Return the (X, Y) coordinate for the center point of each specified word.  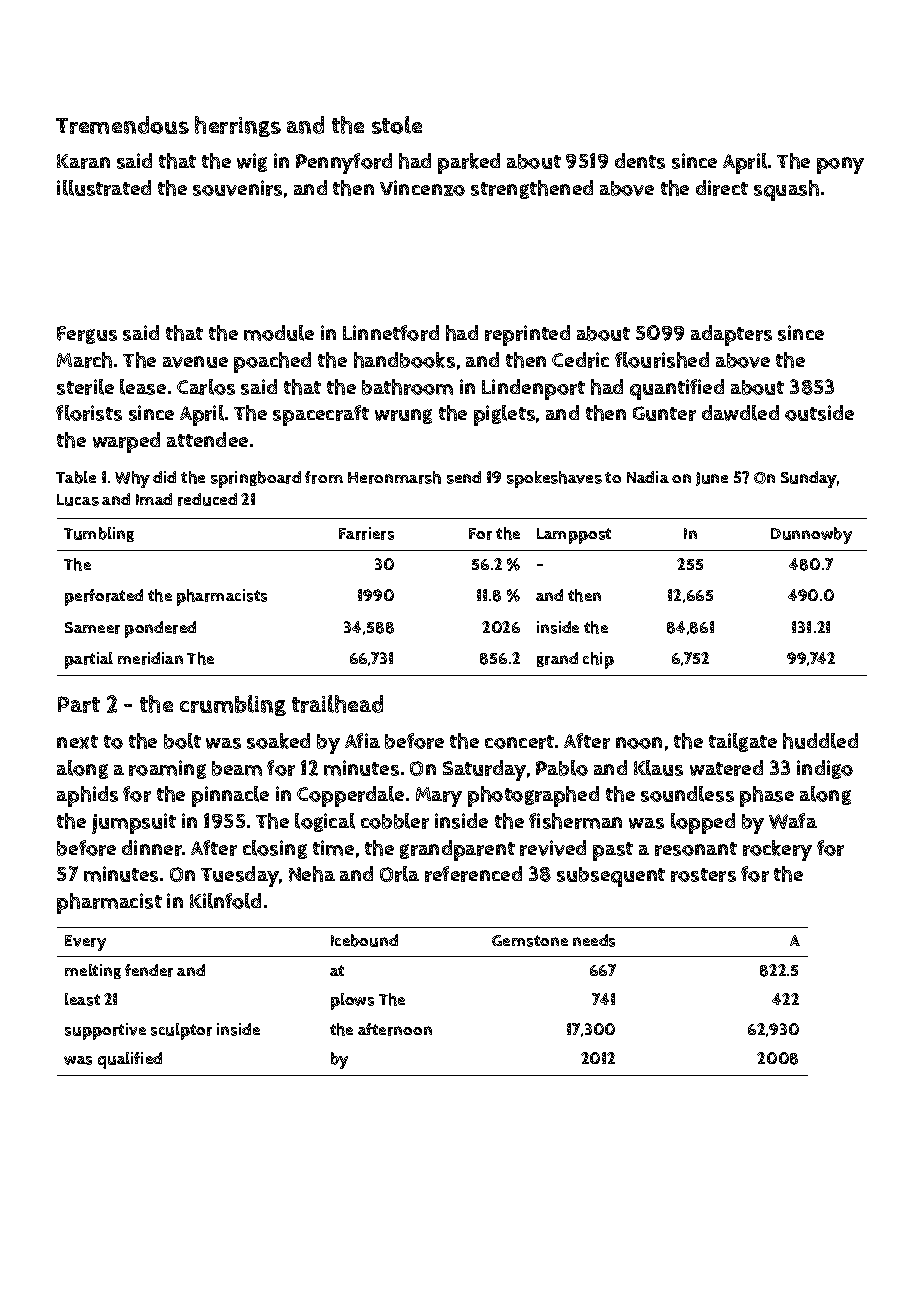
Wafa (793, 821)
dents (640, 161)
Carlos (206, 387)
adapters (731, 335)
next (77, 742)
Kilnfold (225, 901)
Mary (439, 797)
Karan (83, 161)
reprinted (527, 335)
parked (469, 163)
